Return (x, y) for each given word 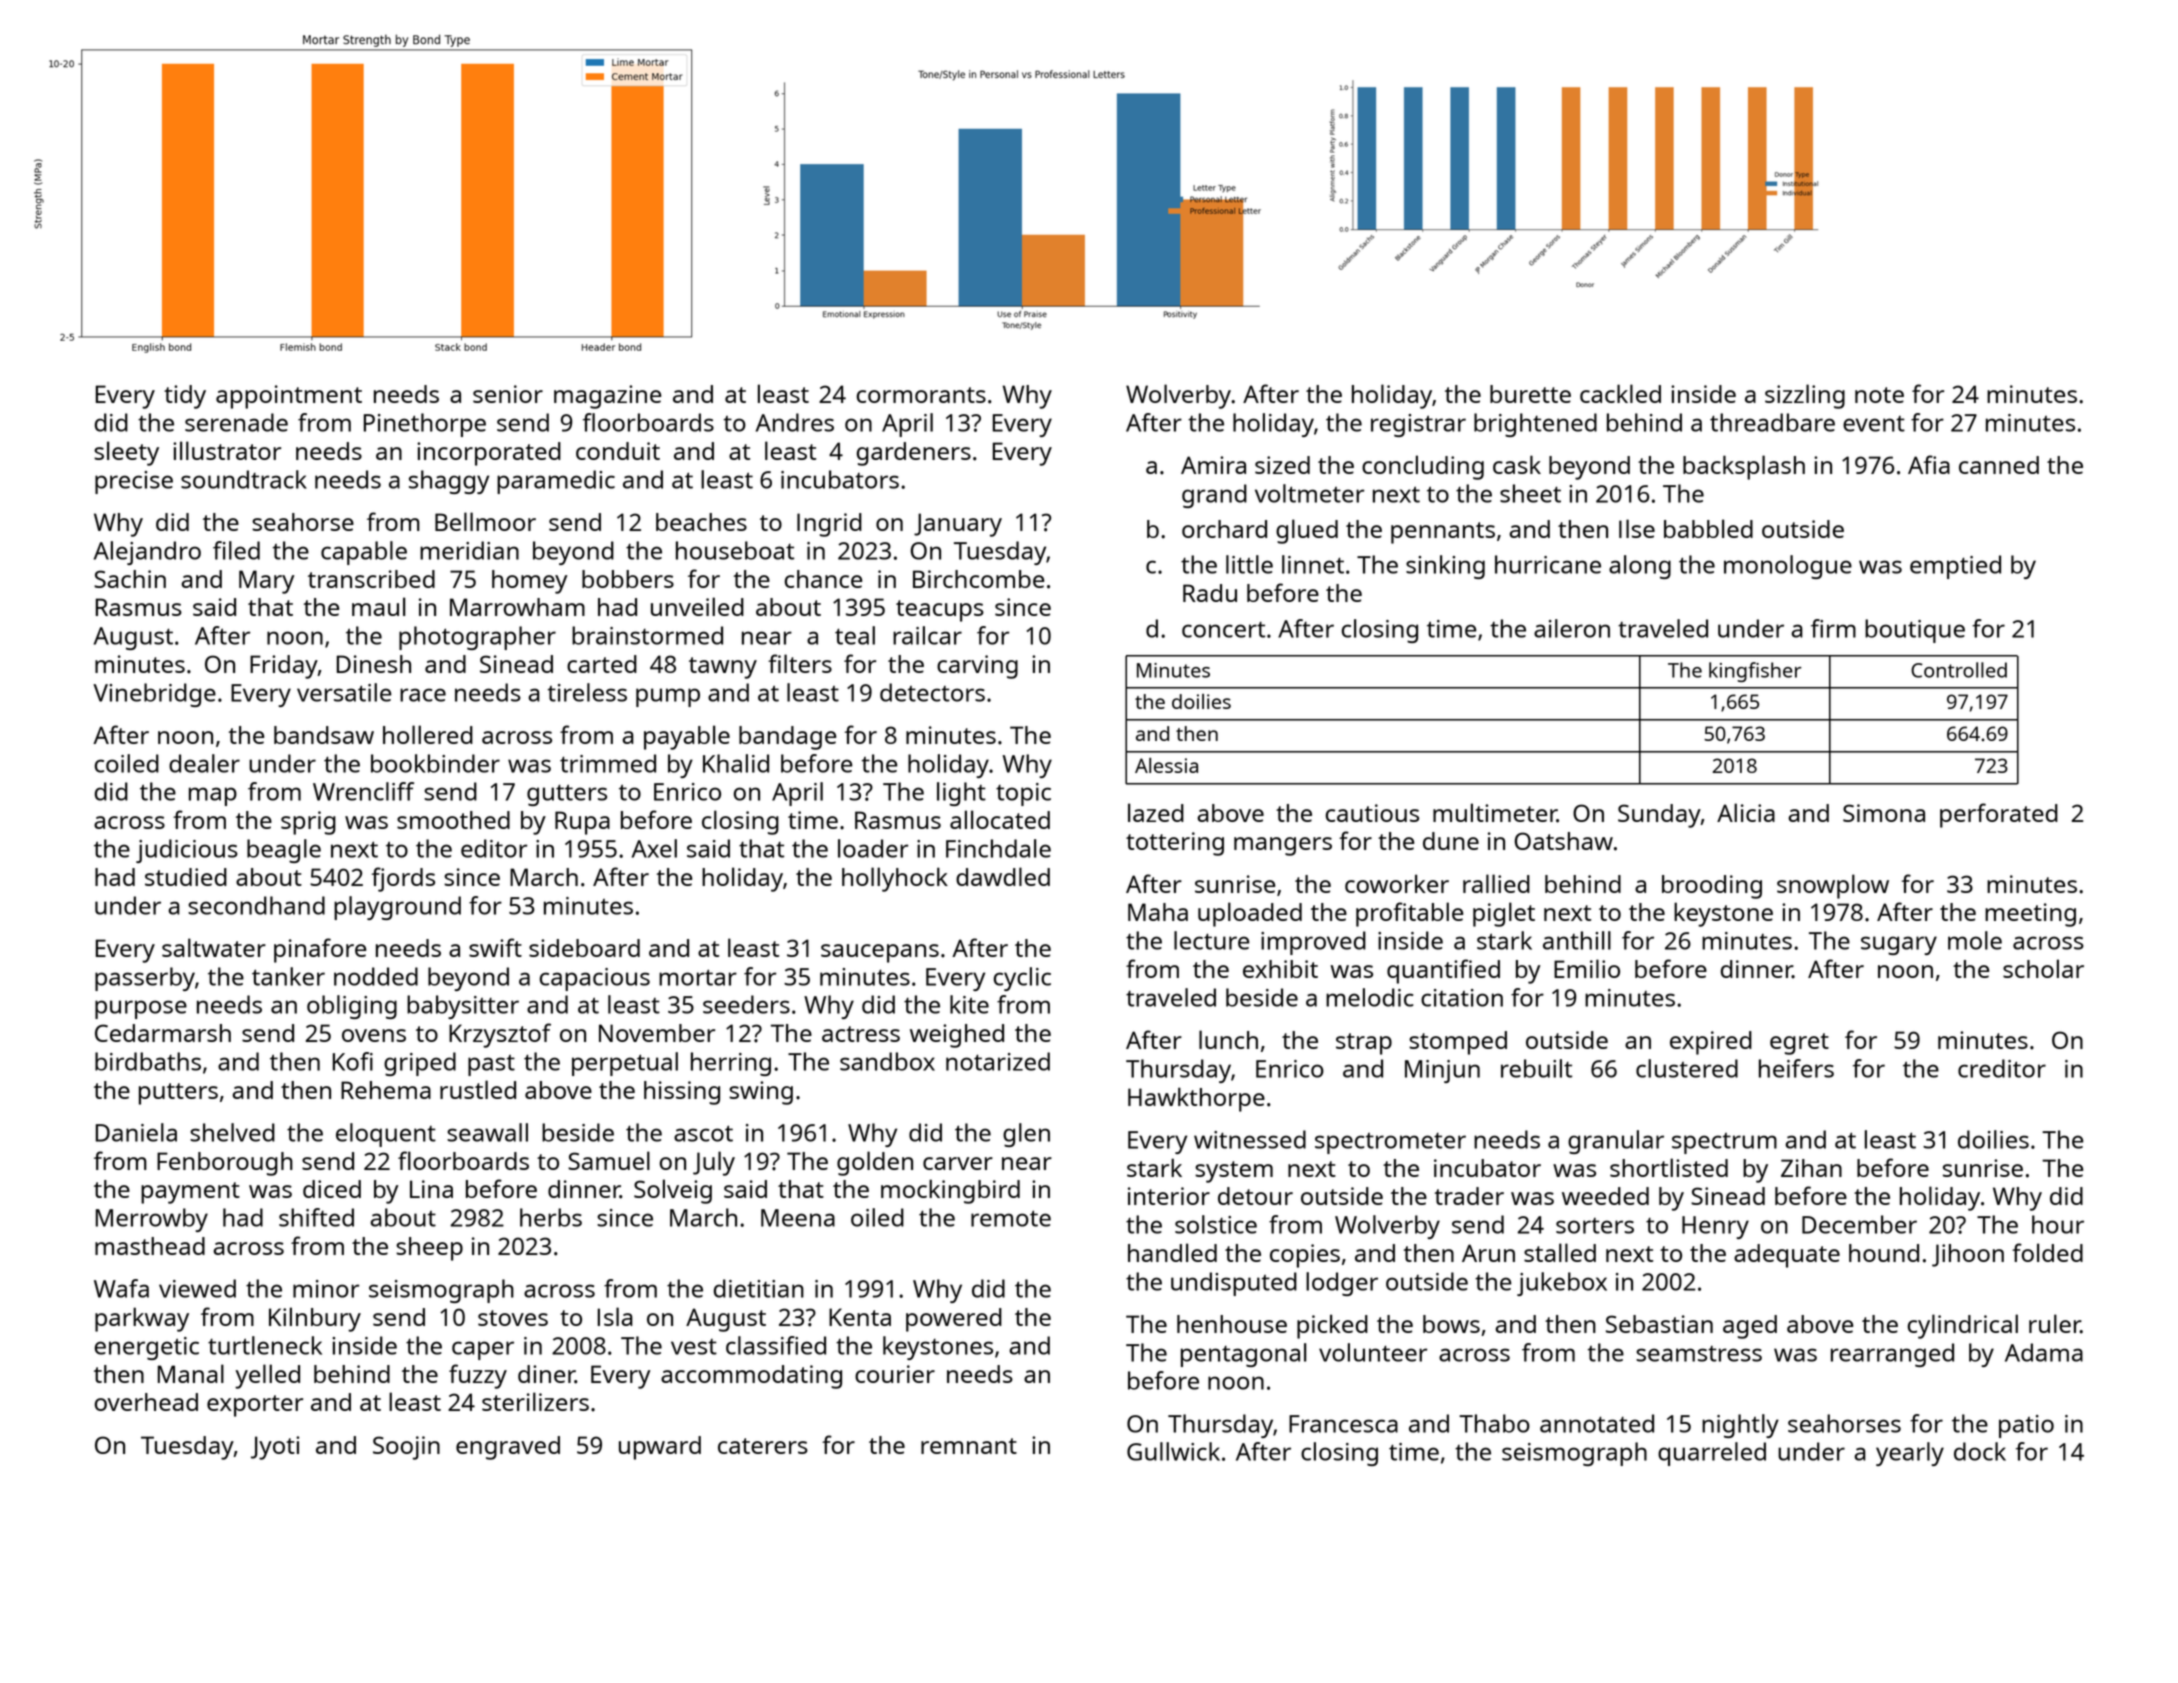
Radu (1210, 593)
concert (1223, 629)
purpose (141, 1009)
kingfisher (1755, 672)
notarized (998, 1061)
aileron (1572, 628)
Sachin (130, 579)
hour (2058, 1224)
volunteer (1373, 1352)
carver (958, 1163)
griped (420, 1064)
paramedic (556, 482)
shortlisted (1669, 1167)
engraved (508, 1448)
